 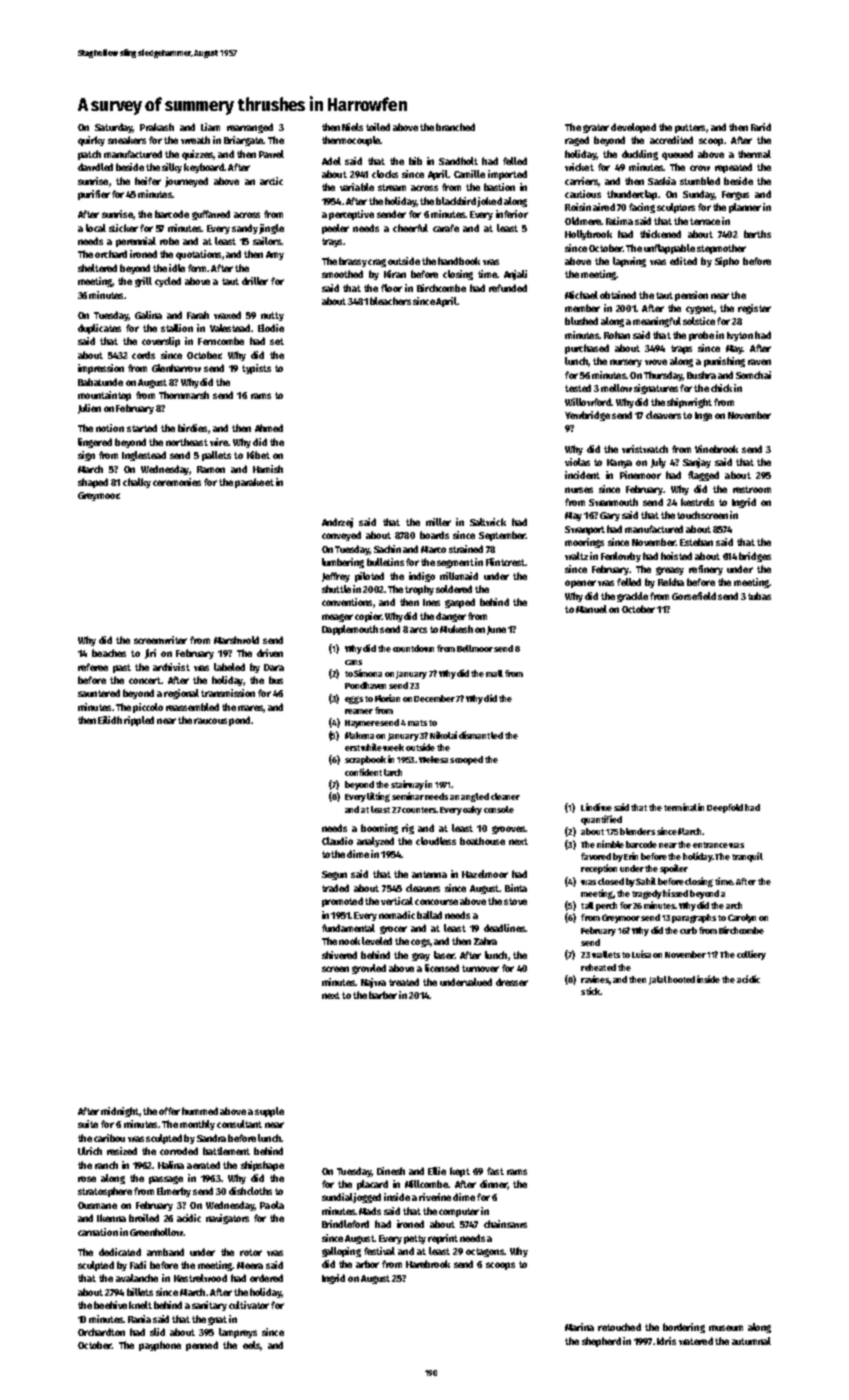 I want to click on rearranged, so click(x=250, y=128).
